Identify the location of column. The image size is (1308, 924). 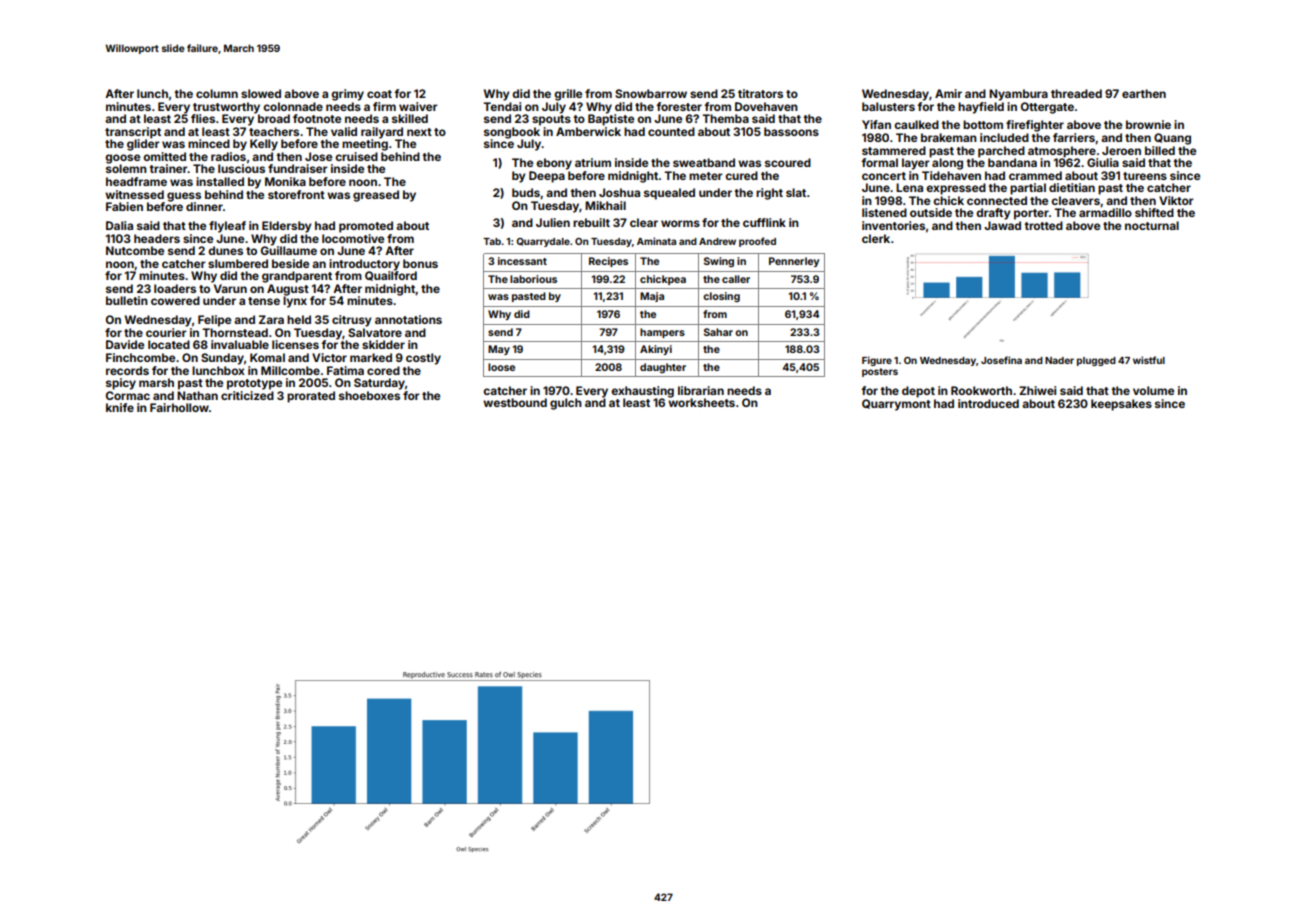
(217, 93).
